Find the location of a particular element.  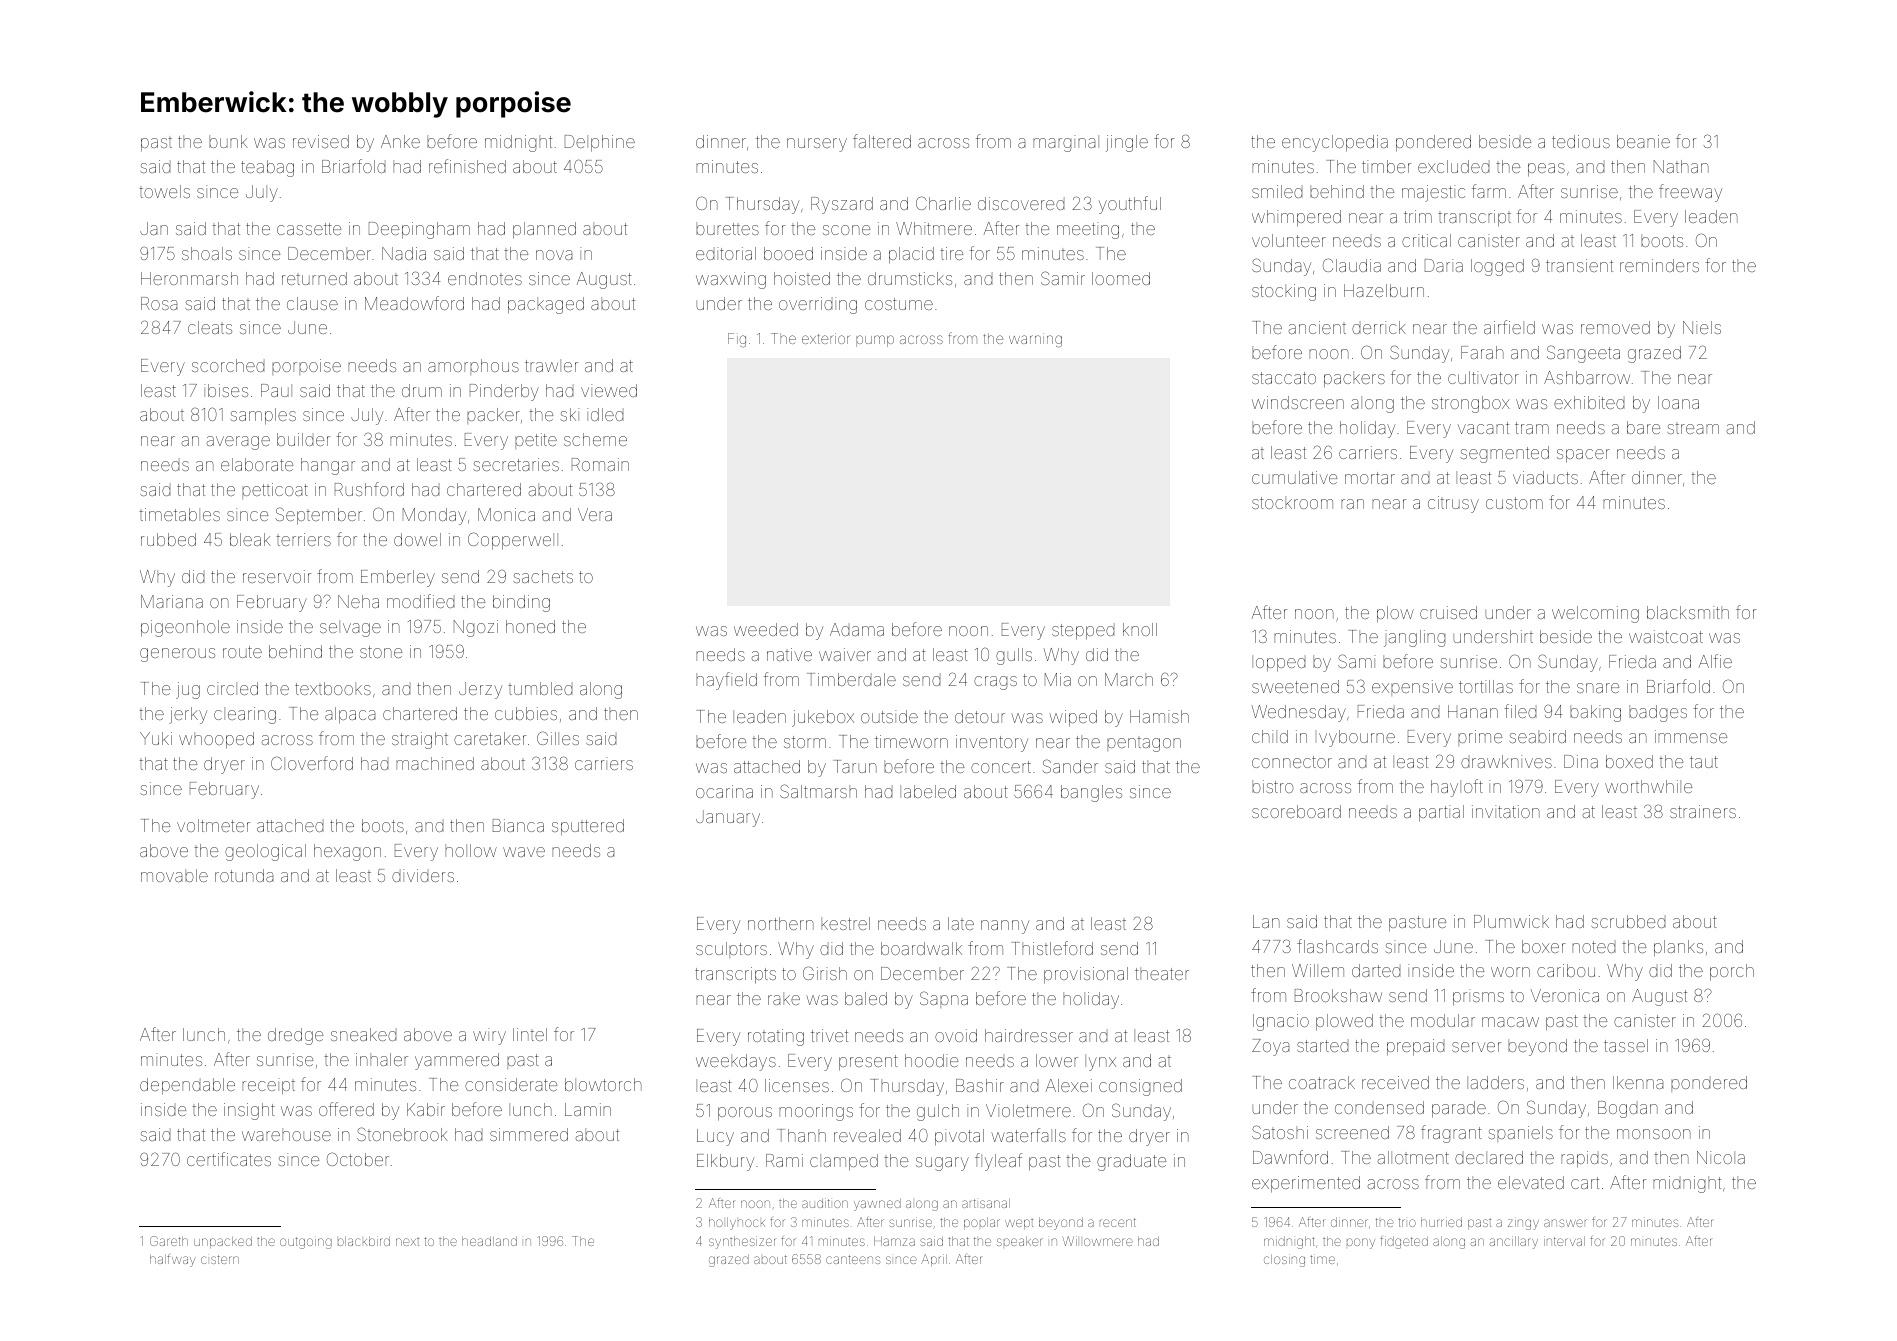

prepaid is located at coordinates (1415, 1047).
